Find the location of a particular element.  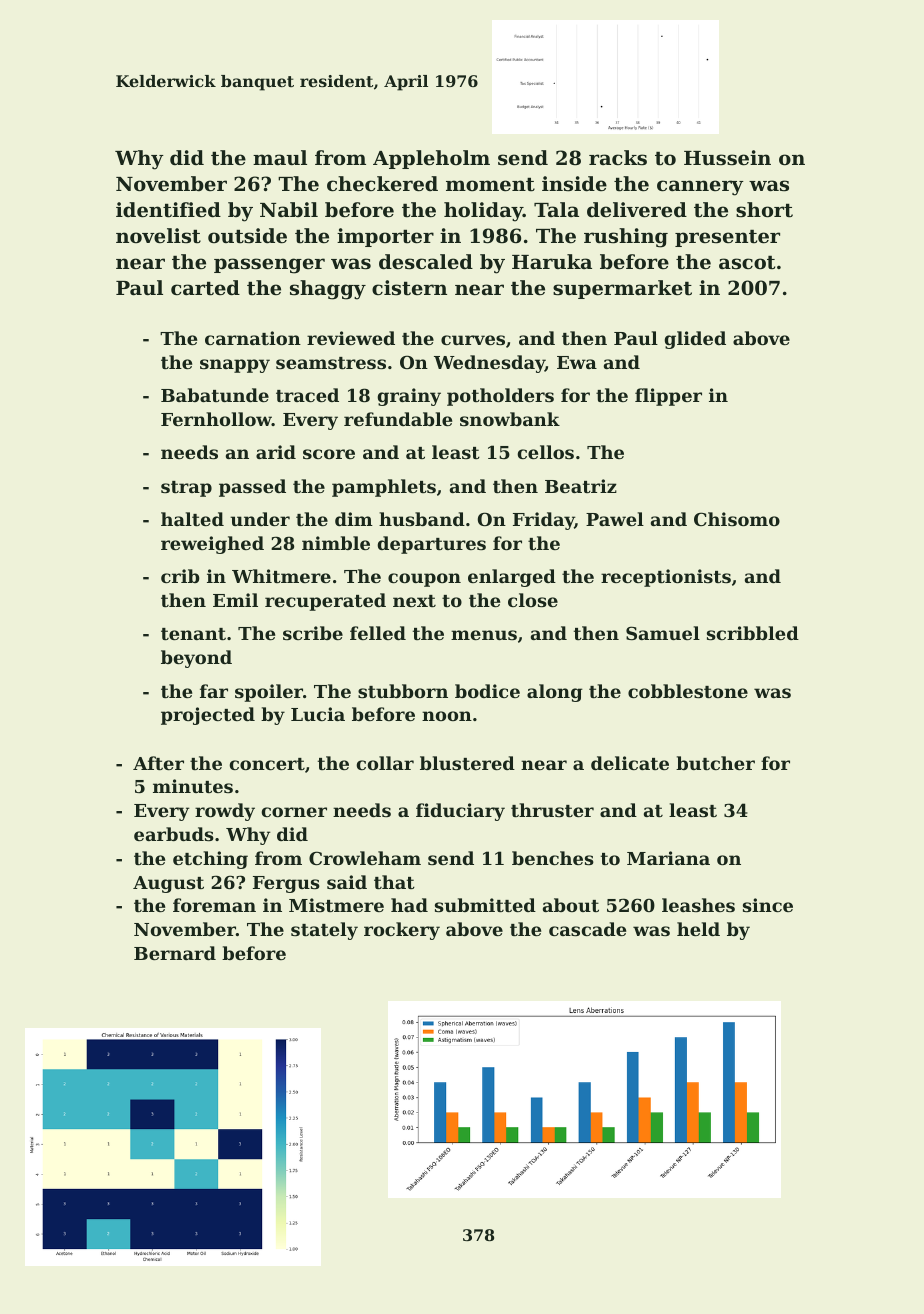

minutes is located at coordinates (193, 786).
